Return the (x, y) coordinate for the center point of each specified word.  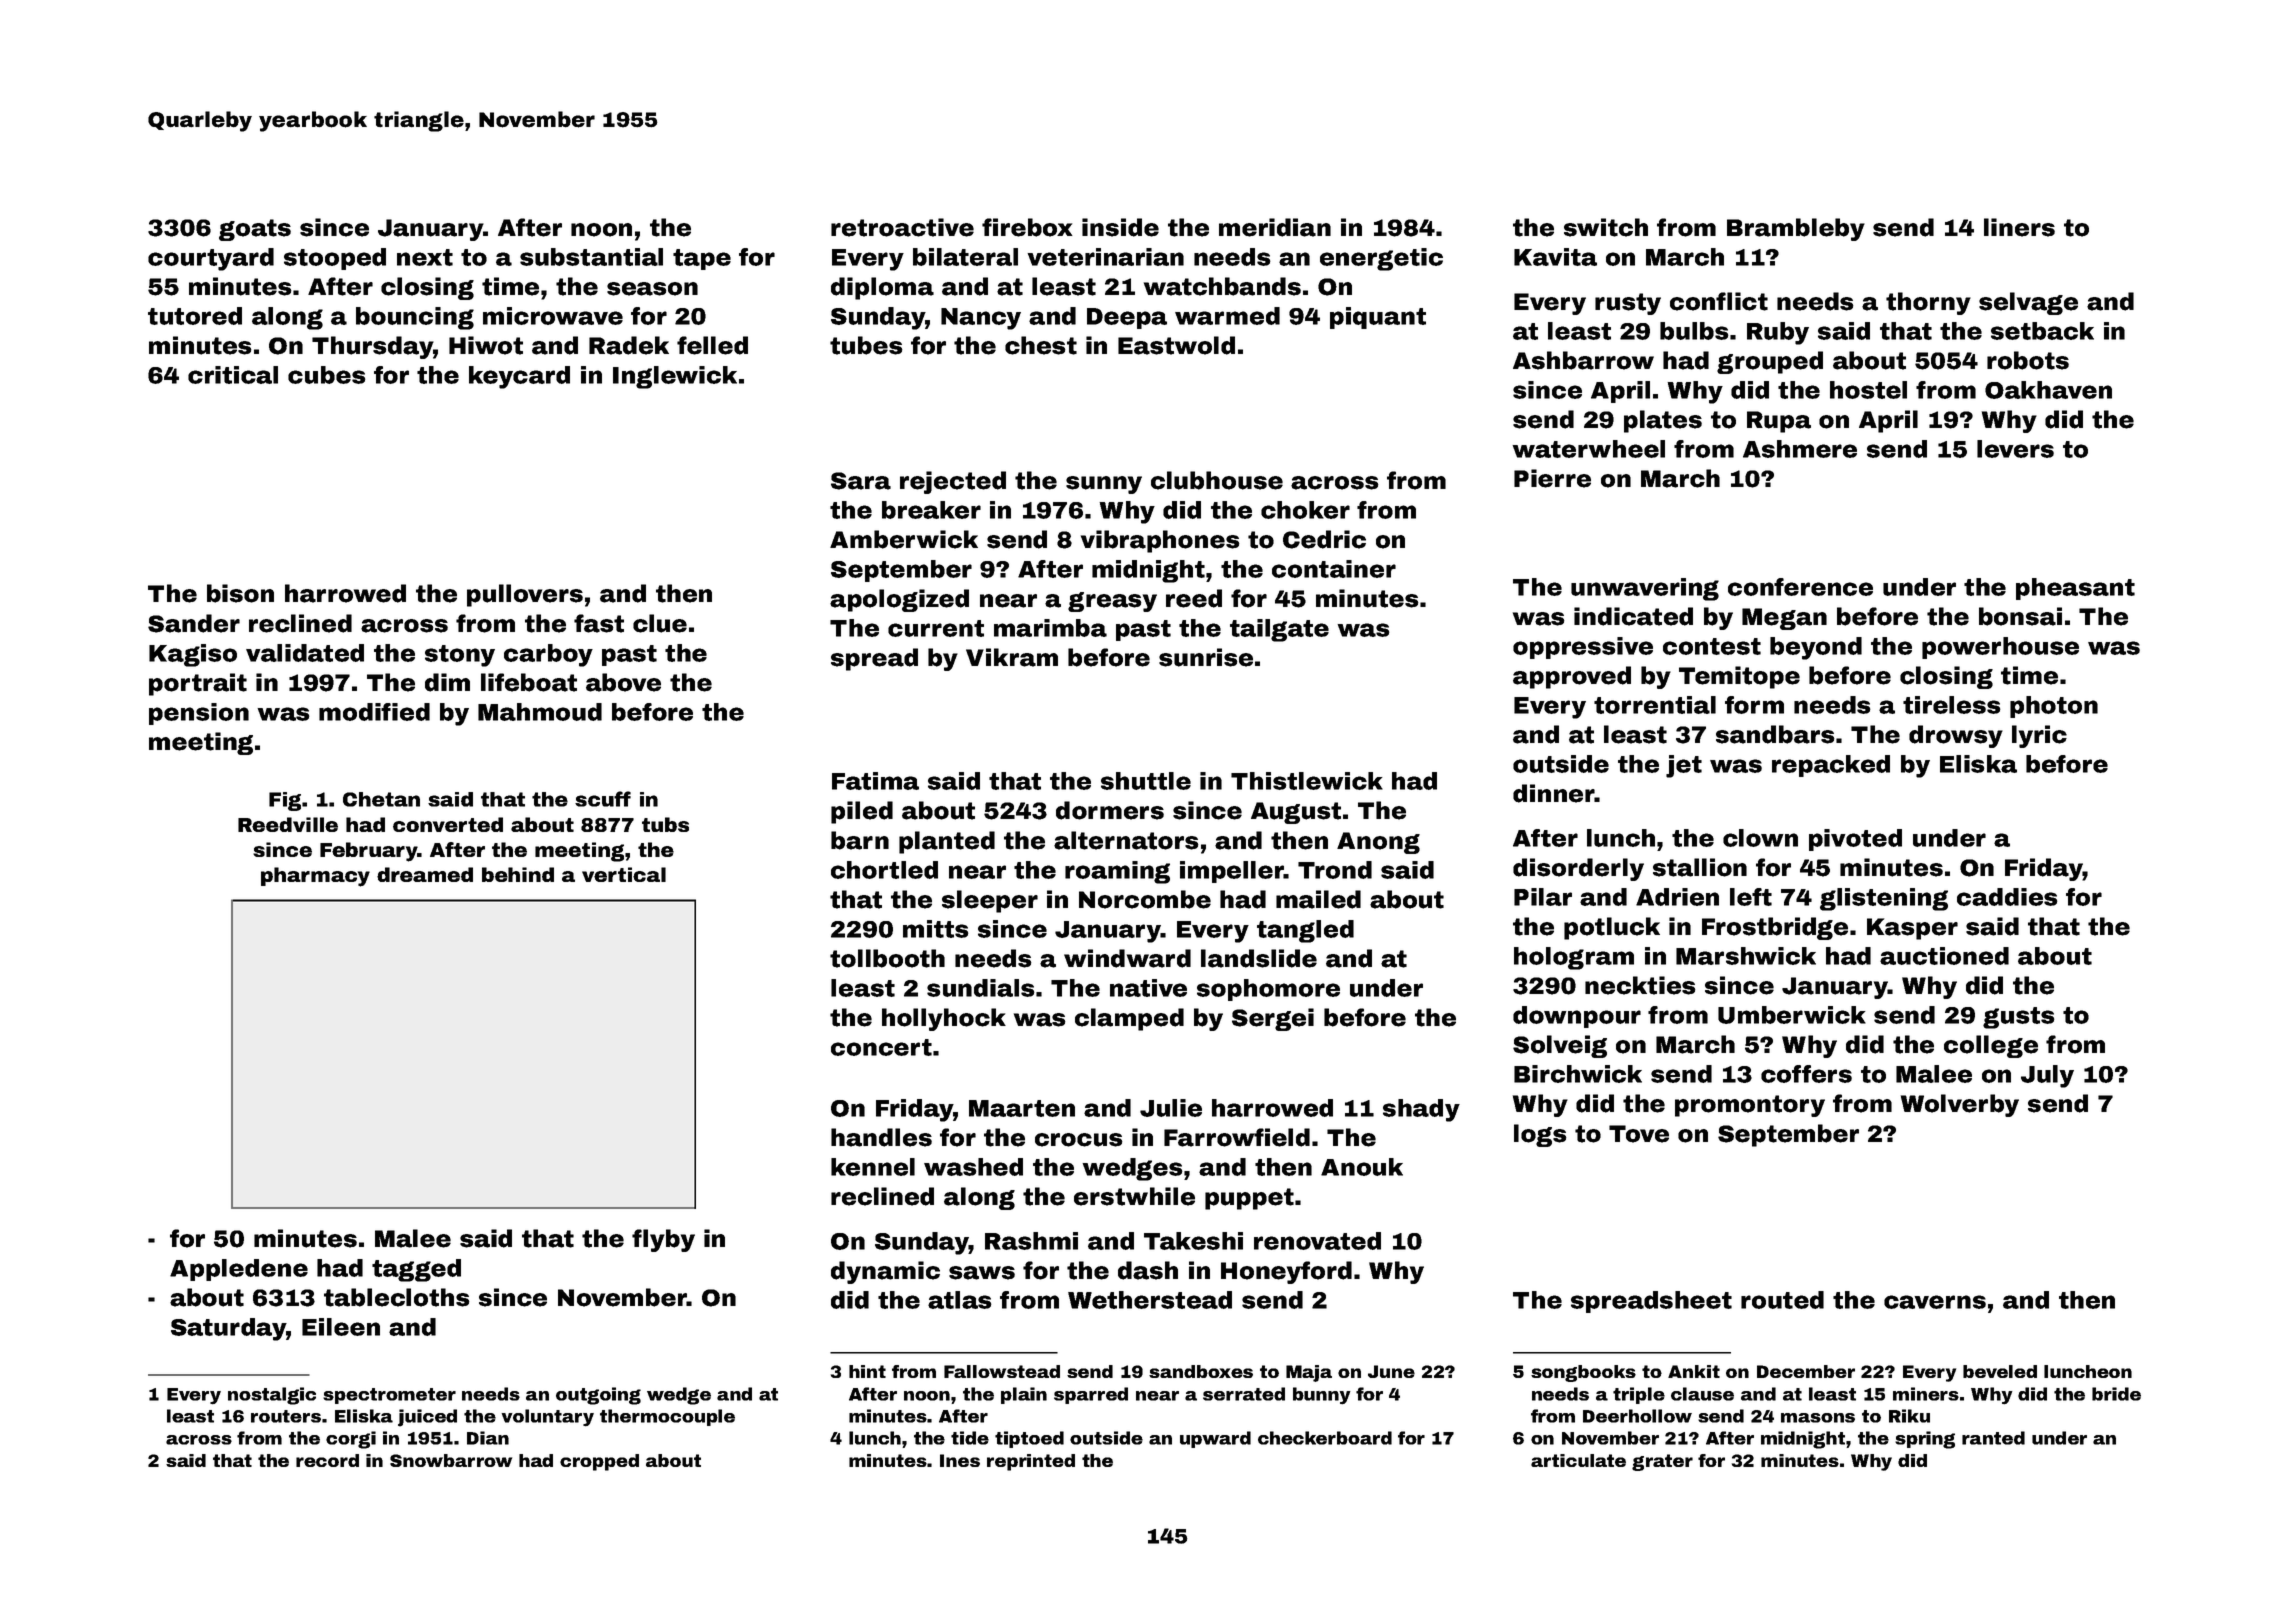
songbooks (1583, 1373)
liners (2019, 227)
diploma (882, 288)
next (425, 257)
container (1334, 569)
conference (1800, 587)
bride (2116, 1394)
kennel (873, 1167)
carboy (548, 655)
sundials (981, 988)
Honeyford (1286, 1272)
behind (518, 874)
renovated (1317, 1241)
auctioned (1944, 956)
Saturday (229, 1329)
